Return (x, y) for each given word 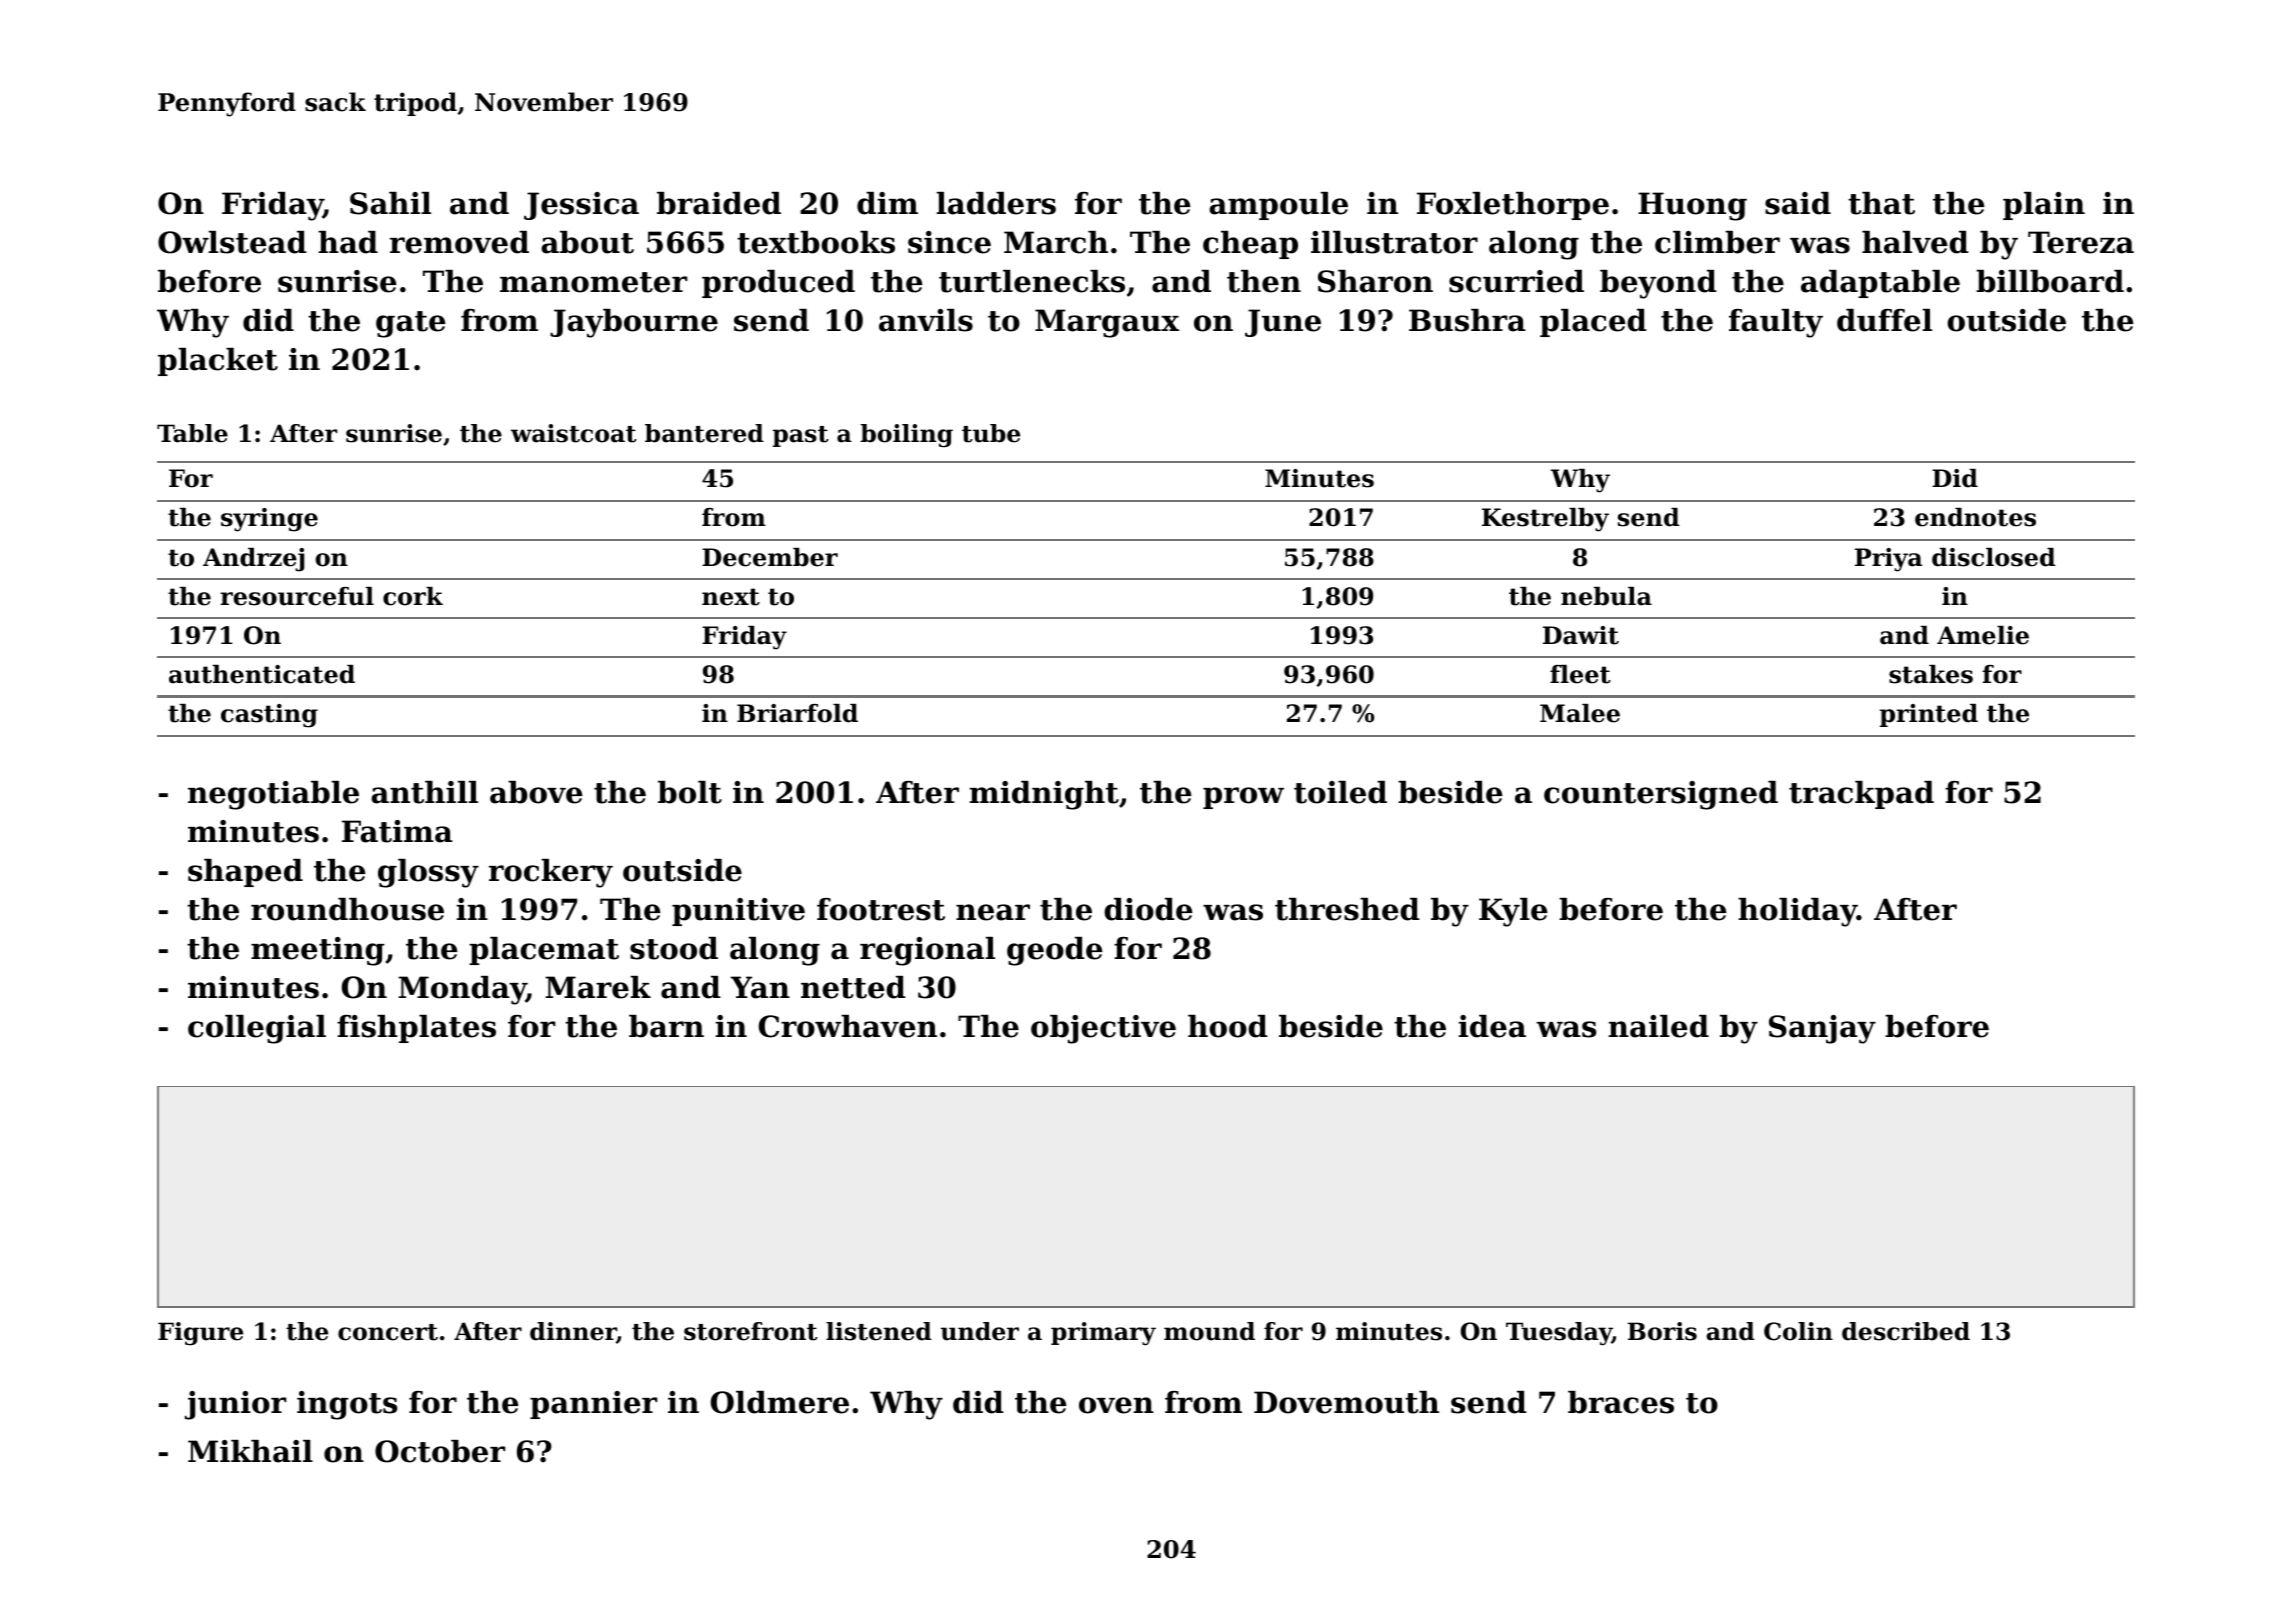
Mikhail (250, 1451)
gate (410, 324)
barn (666, 1026)
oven (1116, 1405)
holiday (1797, 912)
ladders (996, 203)
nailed (1658, 1026)
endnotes (1975, 517)
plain (2044, 206)
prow (1243, 798)
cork (413, 596)
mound (1209, 1331)
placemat (544, 951)
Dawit (1581, 635)
